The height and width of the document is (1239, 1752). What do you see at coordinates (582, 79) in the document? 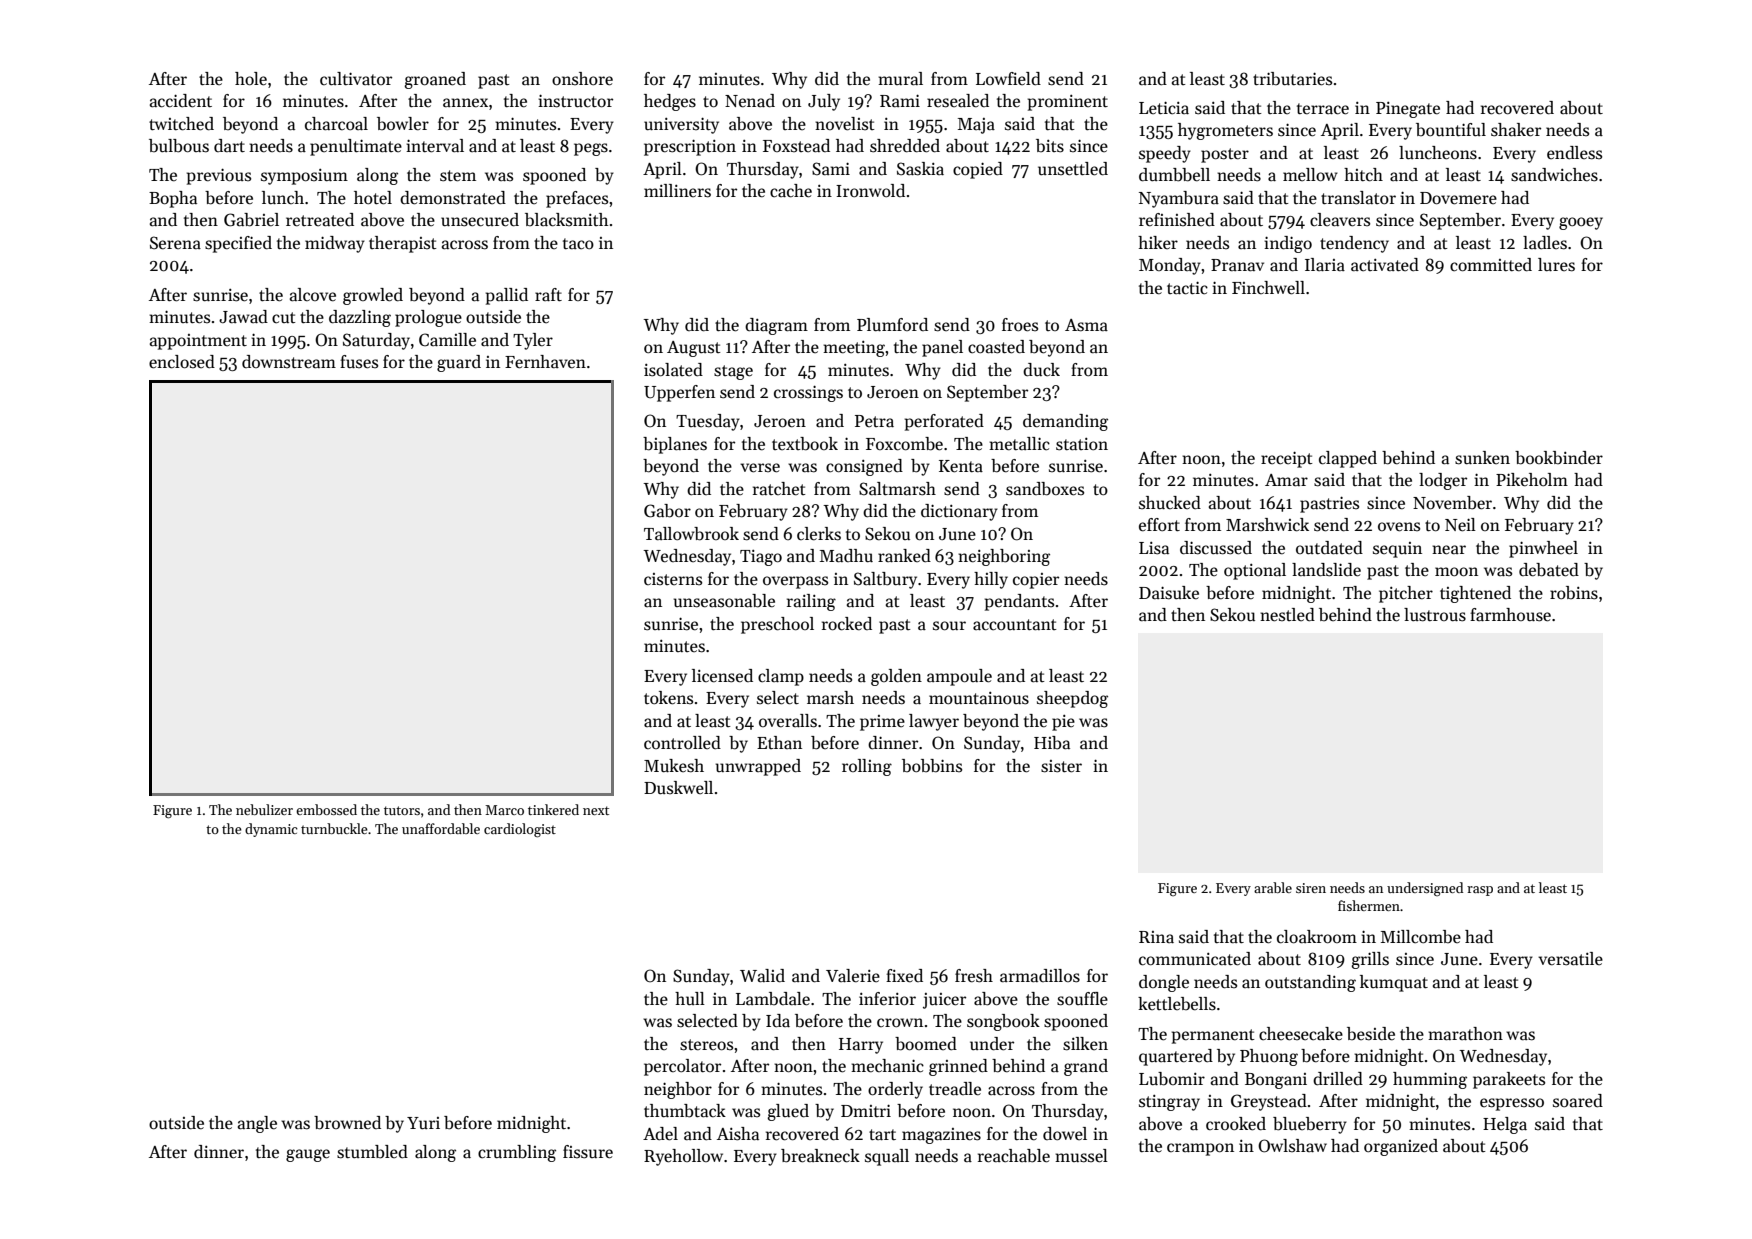
I see `onshore` at bounding box center [582, 79].
